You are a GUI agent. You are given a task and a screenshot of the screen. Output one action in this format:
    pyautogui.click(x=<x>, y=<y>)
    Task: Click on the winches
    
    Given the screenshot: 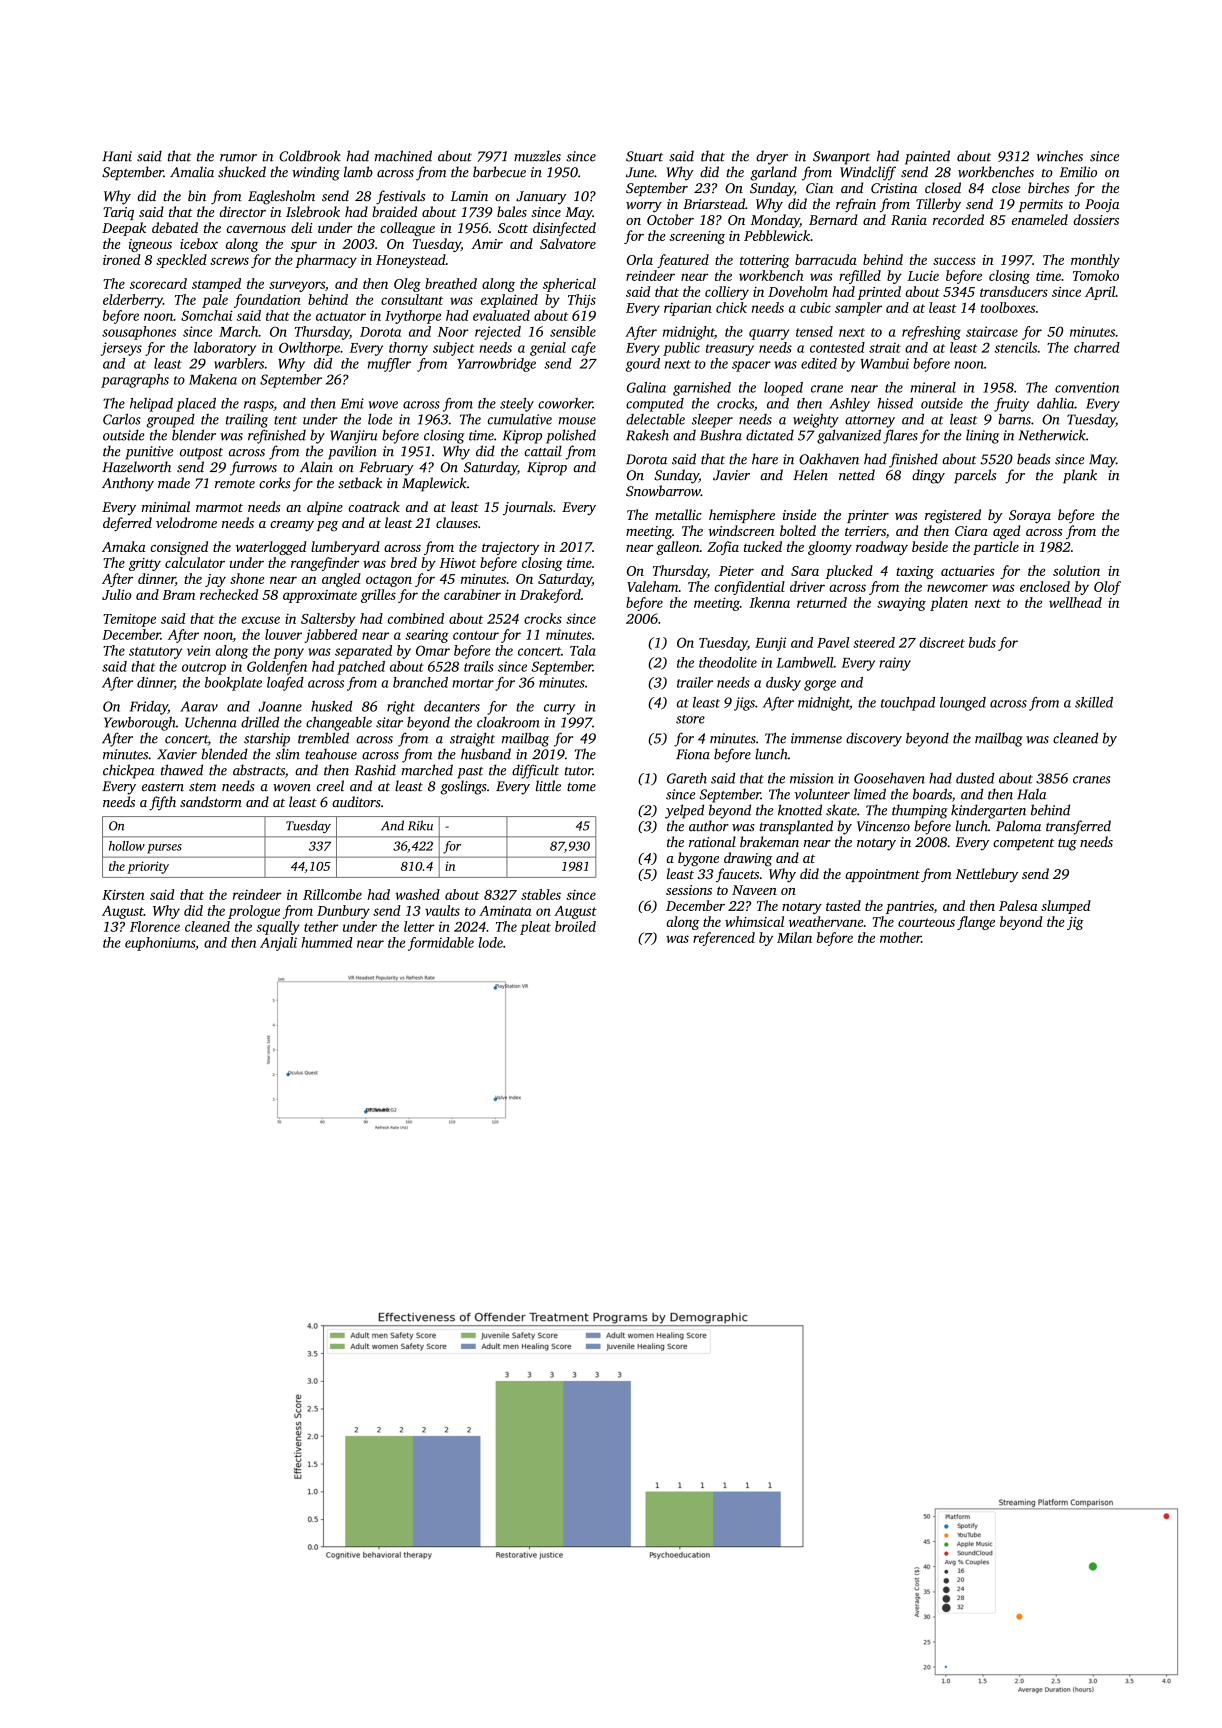 What is the action you would take?
    pyautogui.click(x=1059, y=156)
